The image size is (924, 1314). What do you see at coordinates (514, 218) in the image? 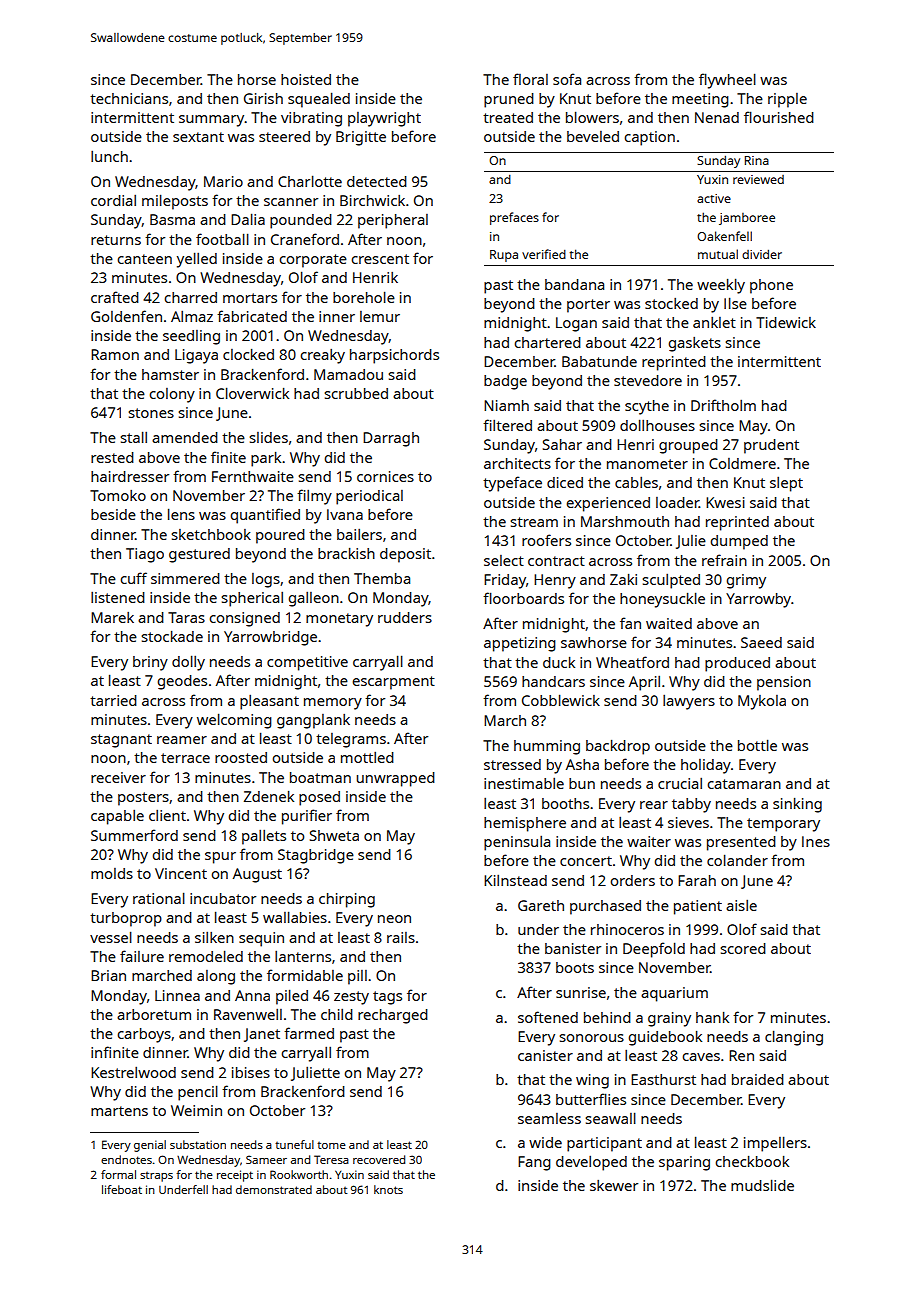
I see `prefaces` at bounding box center [514, 218].
